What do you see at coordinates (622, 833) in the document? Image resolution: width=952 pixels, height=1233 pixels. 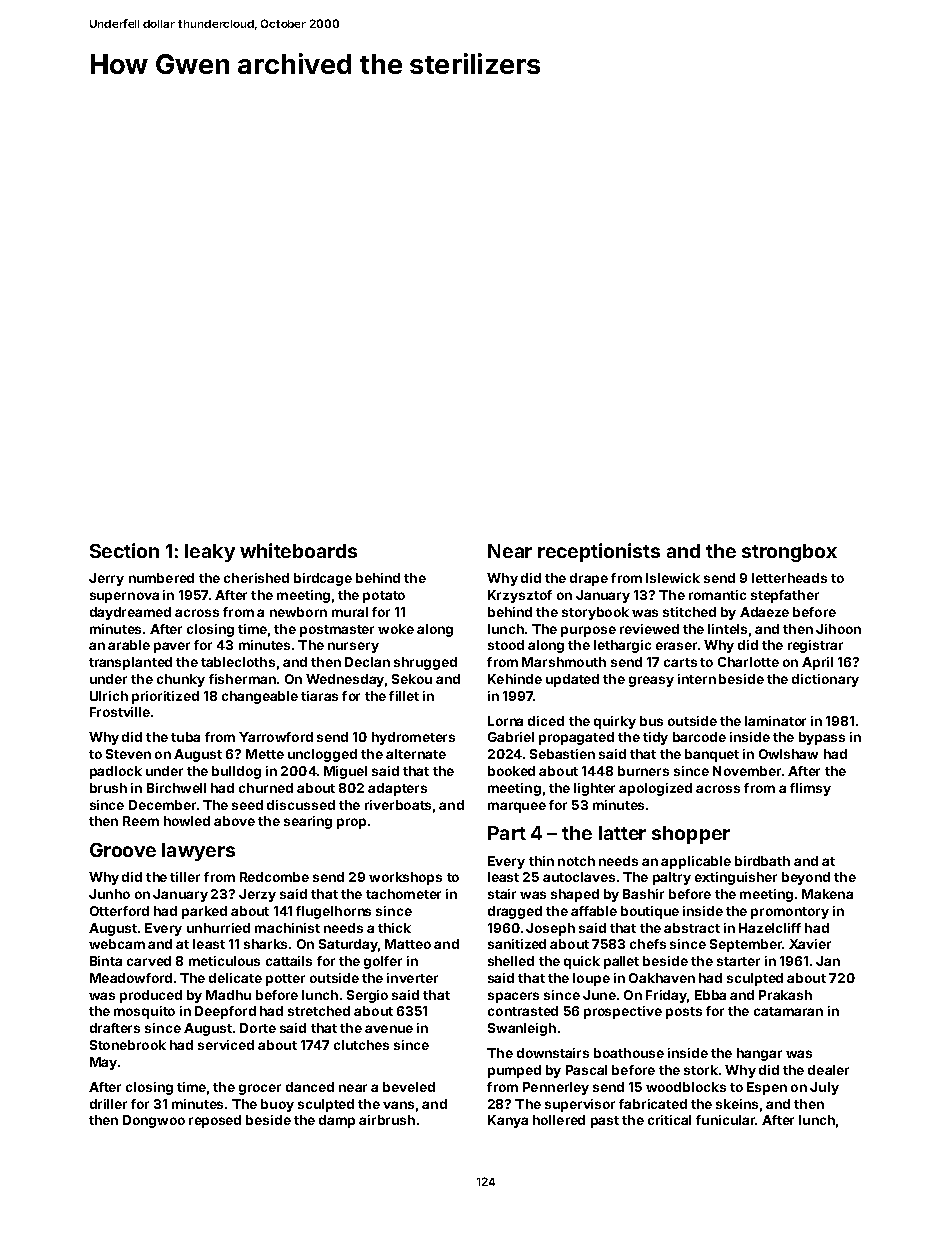 I see `latter` at bounding box center [622, 833].
